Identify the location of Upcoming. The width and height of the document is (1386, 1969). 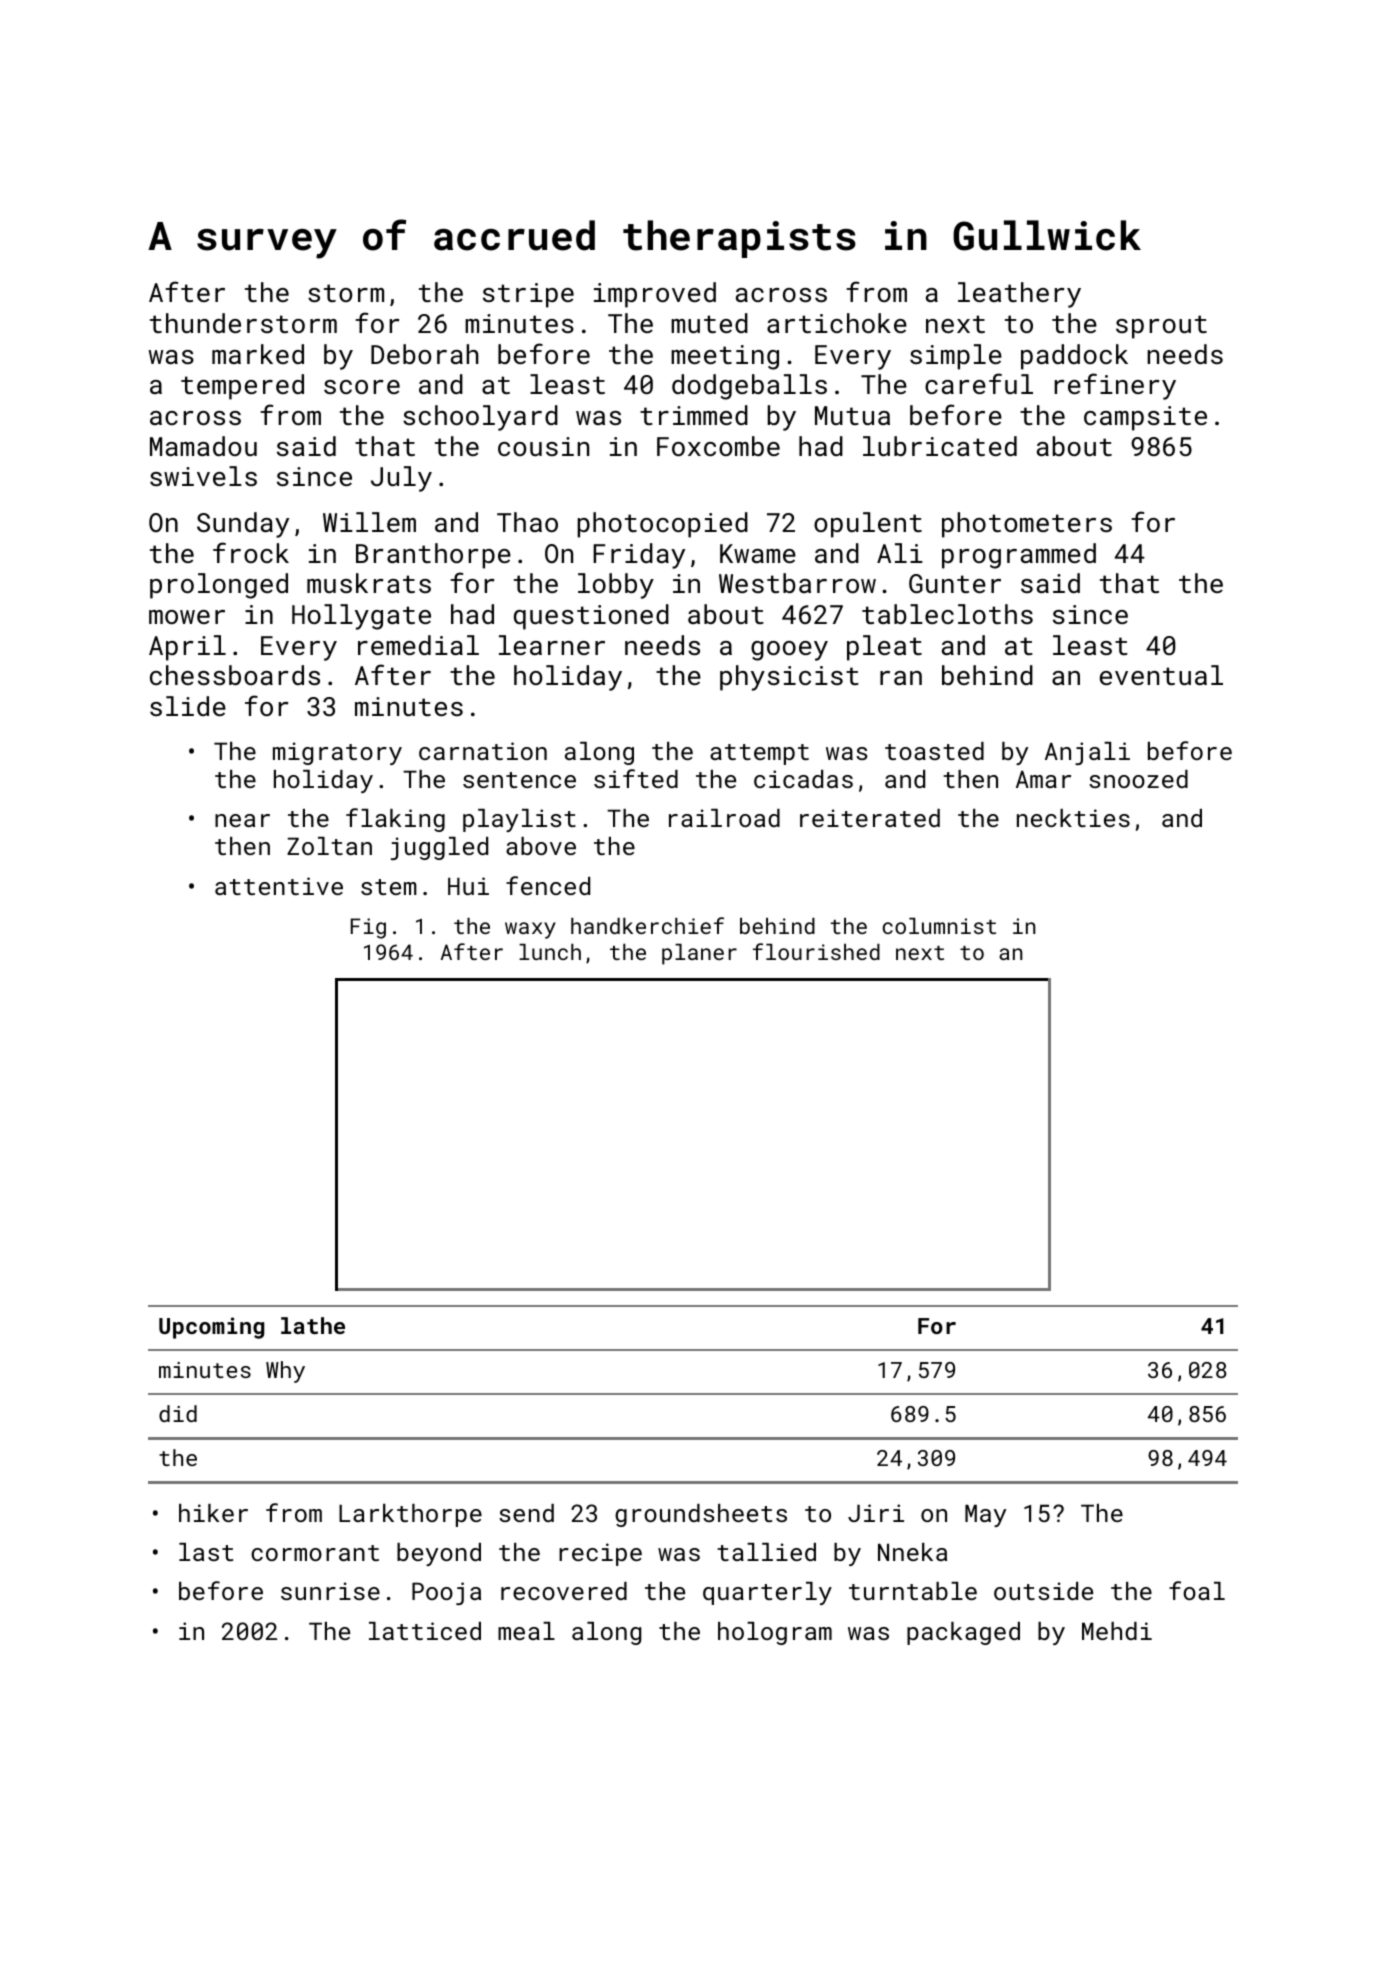
(211, 1328).
